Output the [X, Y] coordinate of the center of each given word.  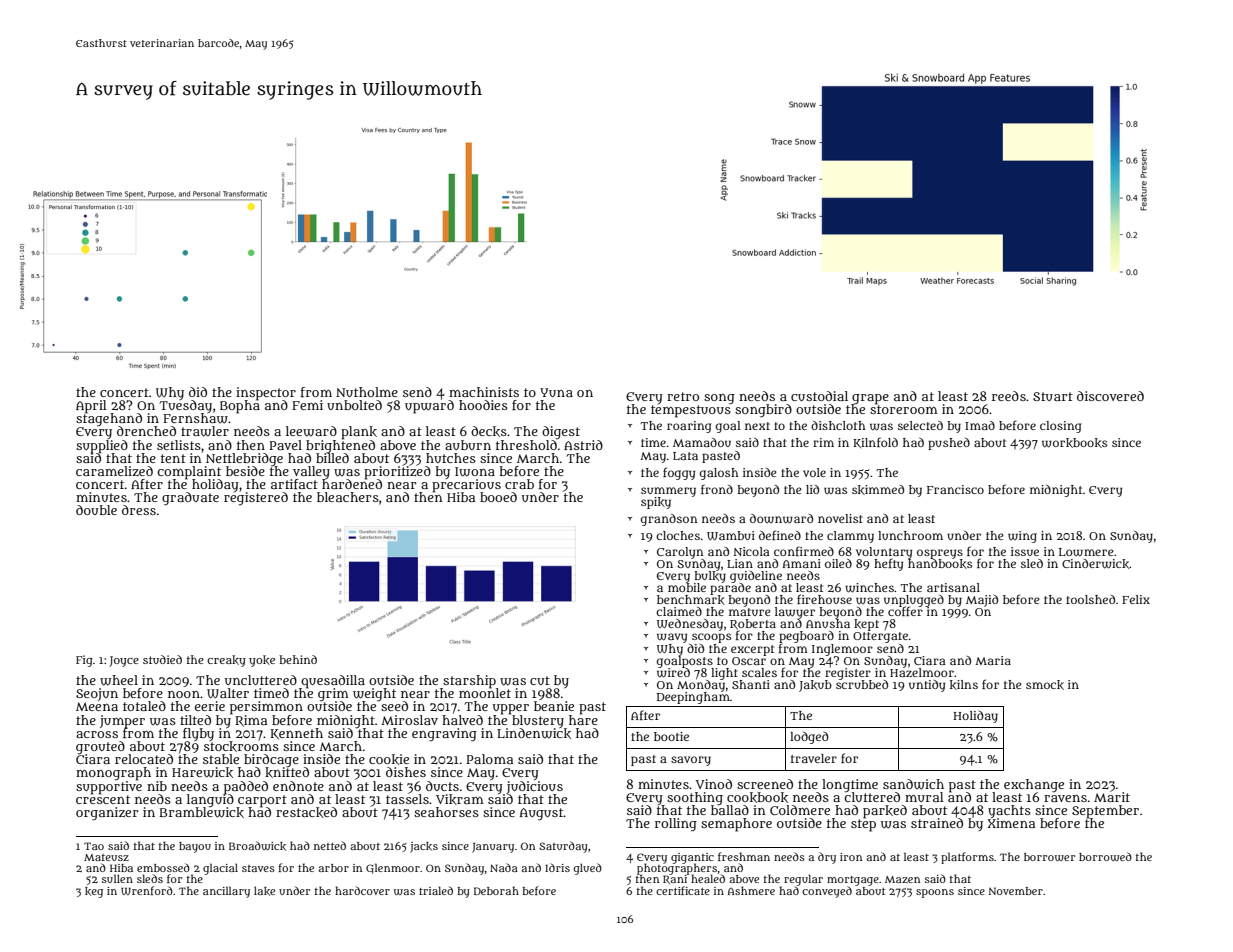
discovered [1110, 396]
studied [162, 659]
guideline [756, 577]
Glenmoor [393, 868]
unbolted [354, 405]
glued [587, 869]
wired [673, 673]
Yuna [556, 392]
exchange [1034, 785]
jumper [122, 721]
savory [691, 761]
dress [139, 510]
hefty [888, 564]
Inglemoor [842, 650]
